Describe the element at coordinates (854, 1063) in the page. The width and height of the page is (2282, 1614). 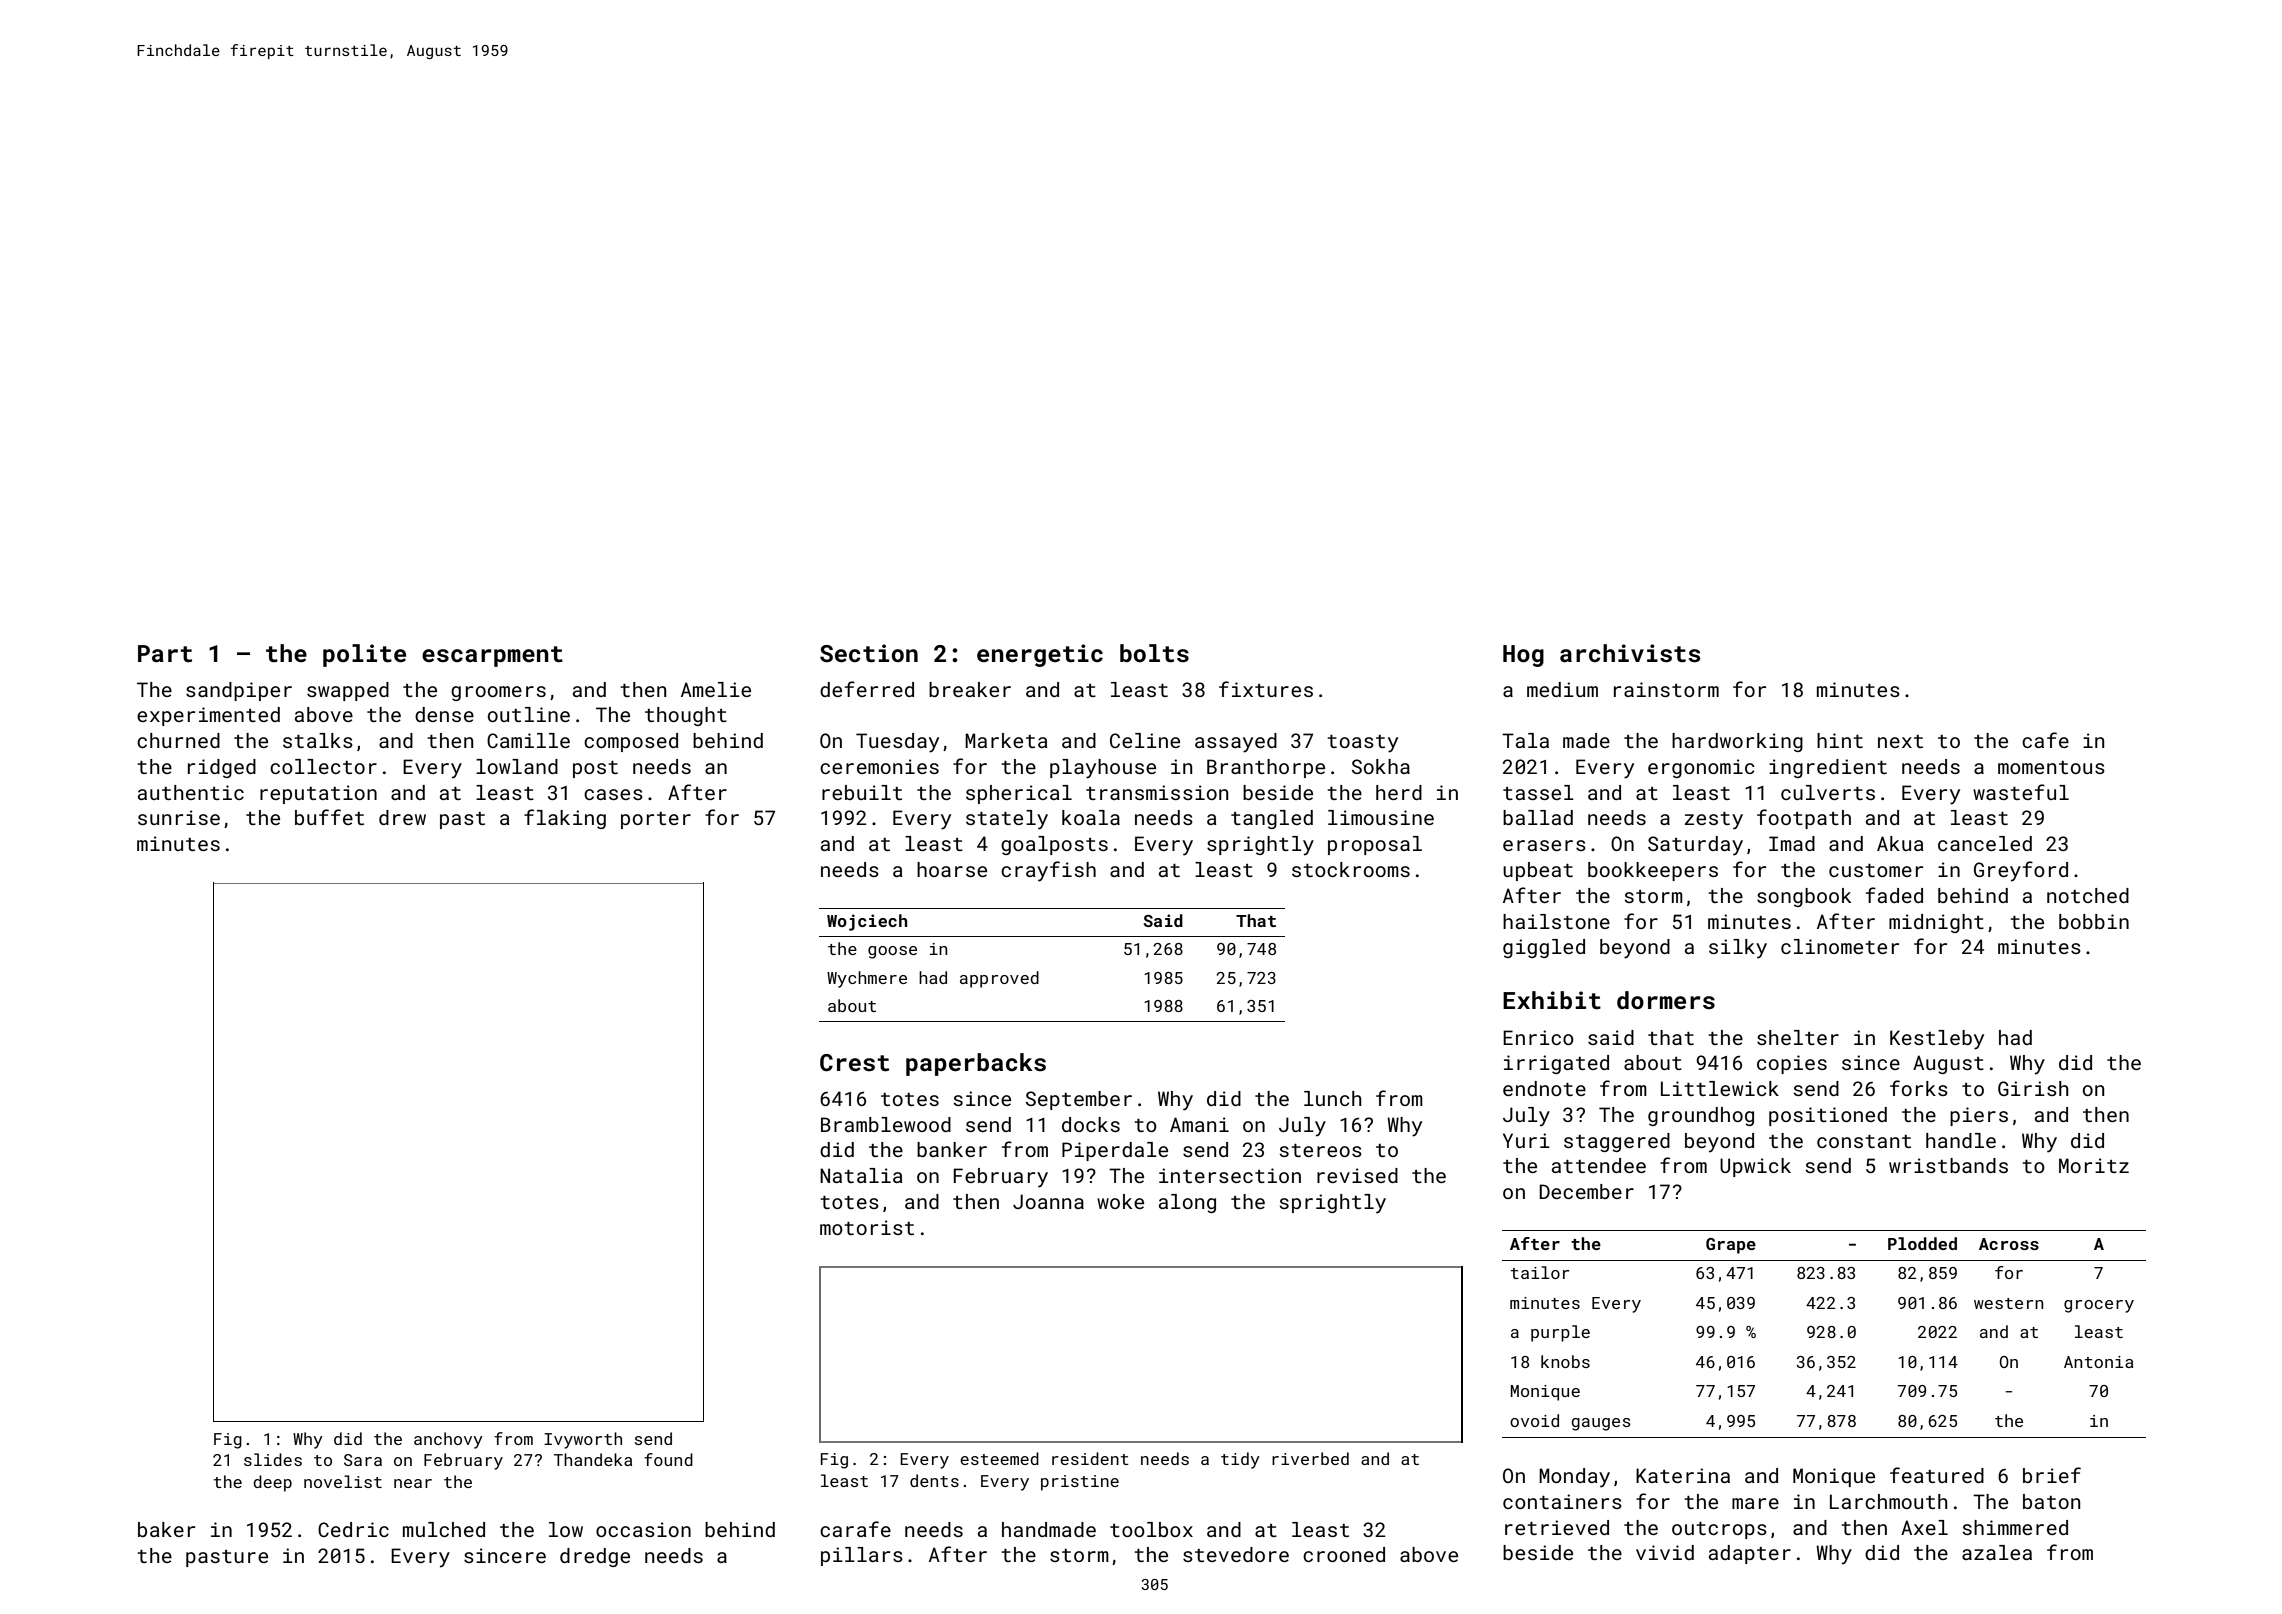
I see `Crest` at that location.
